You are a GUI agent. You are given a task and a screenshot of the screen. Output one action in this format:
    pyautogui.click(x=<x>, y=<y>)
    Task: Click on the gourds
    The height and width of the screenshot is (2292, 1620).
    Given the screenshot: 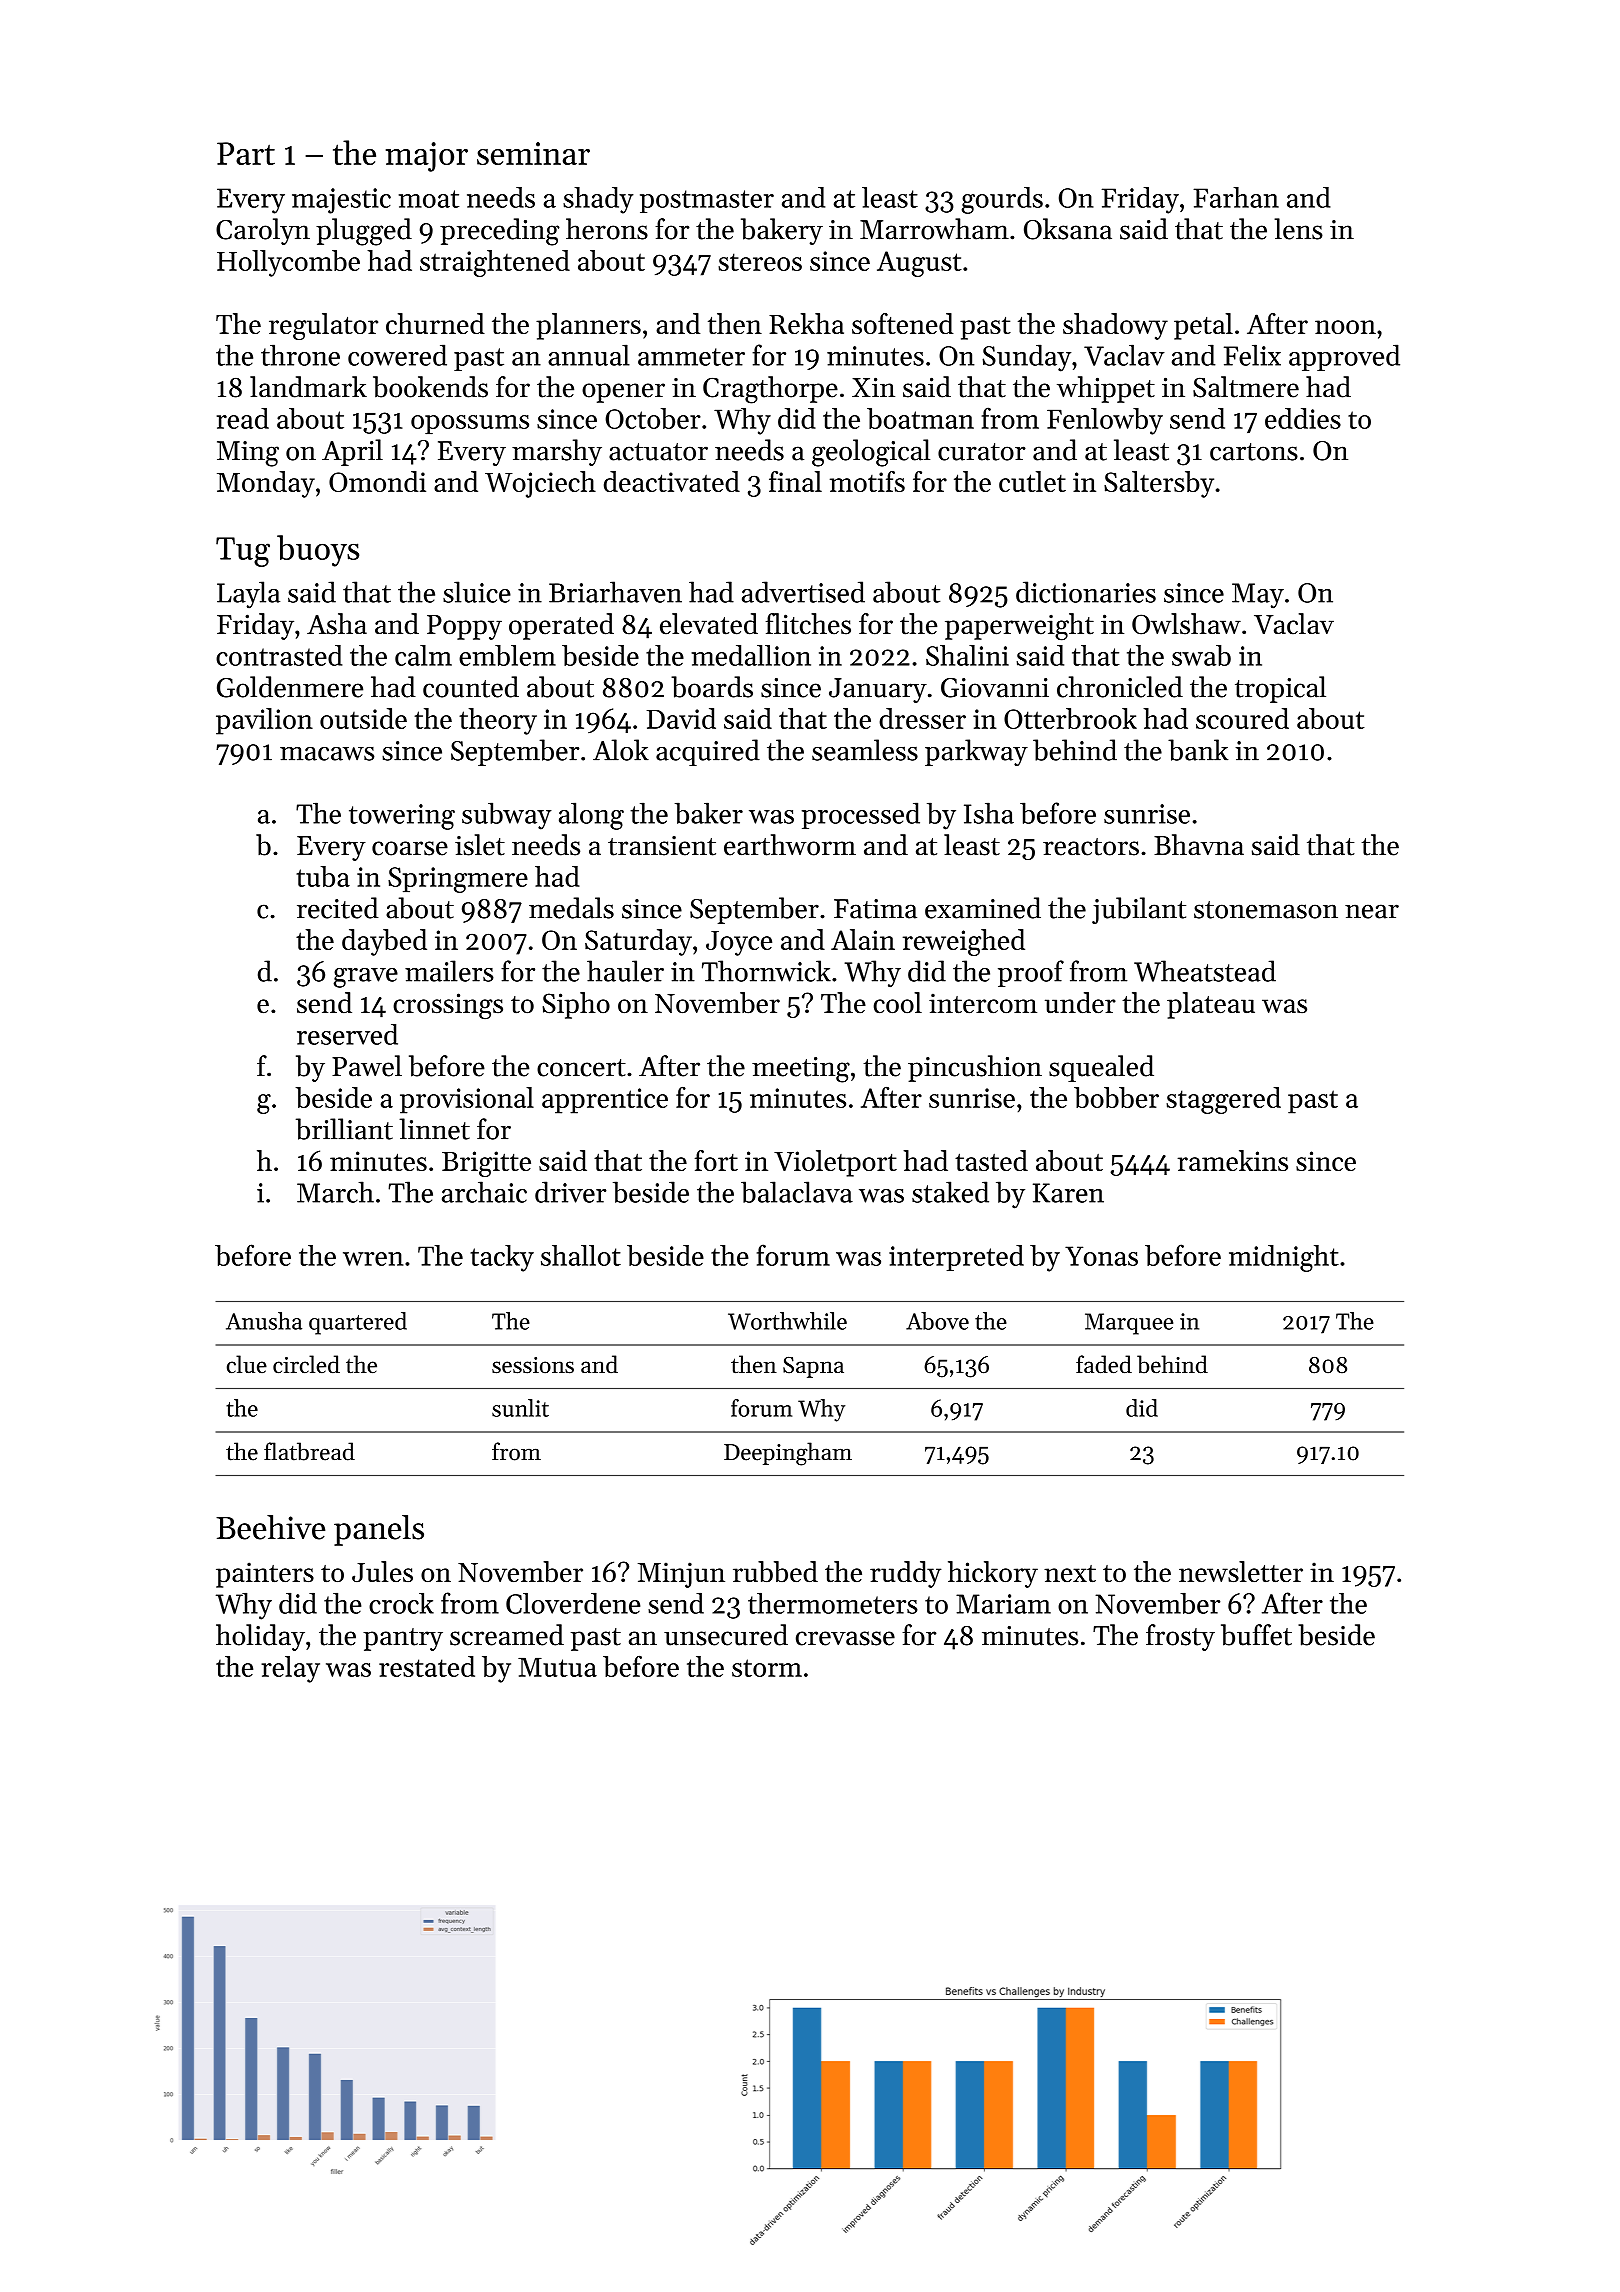 What is the action you would take?
    pyautogui.click(x=1002, y=200)
